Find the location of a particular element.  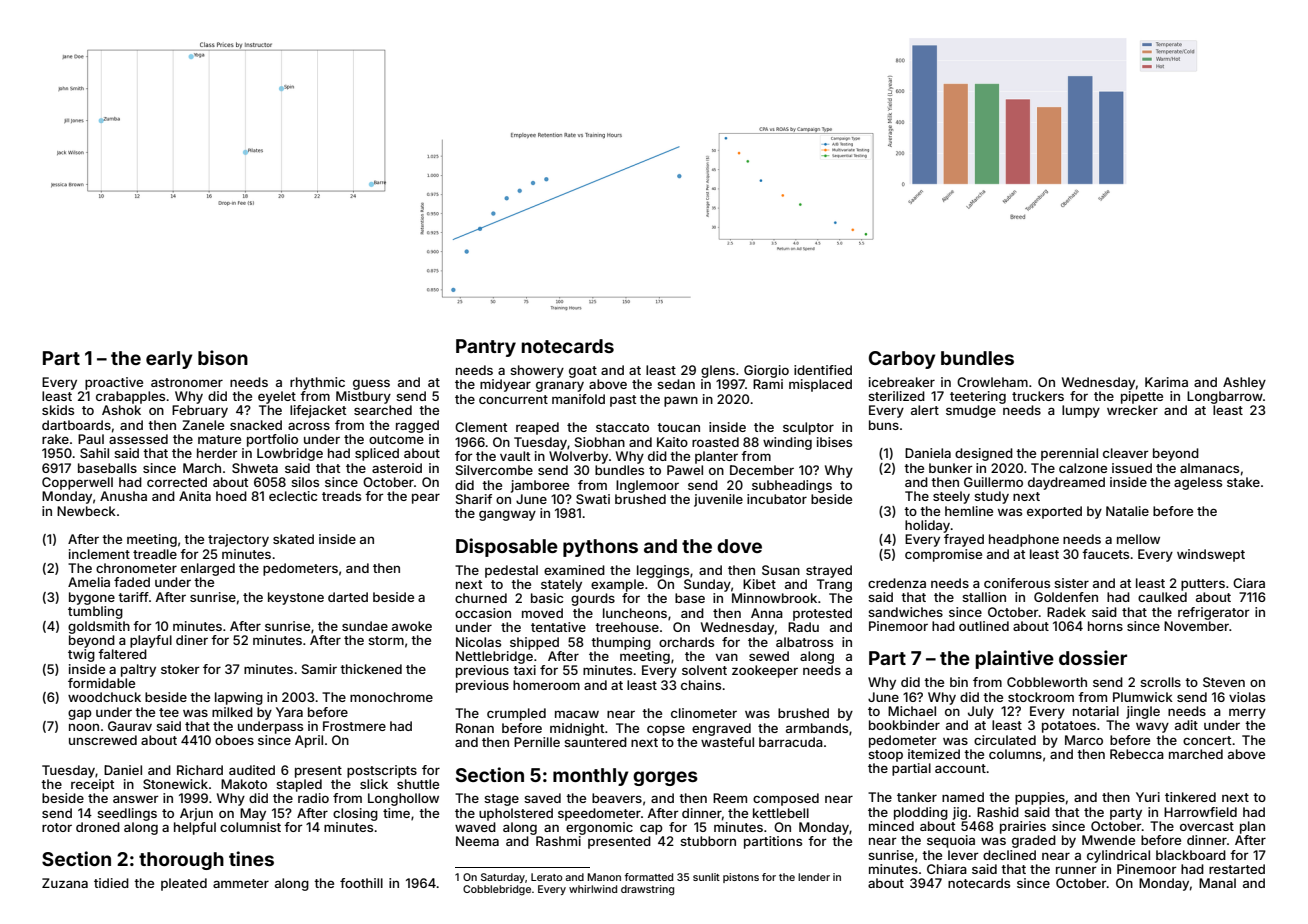

tines is located at coordinates (251, 858).
